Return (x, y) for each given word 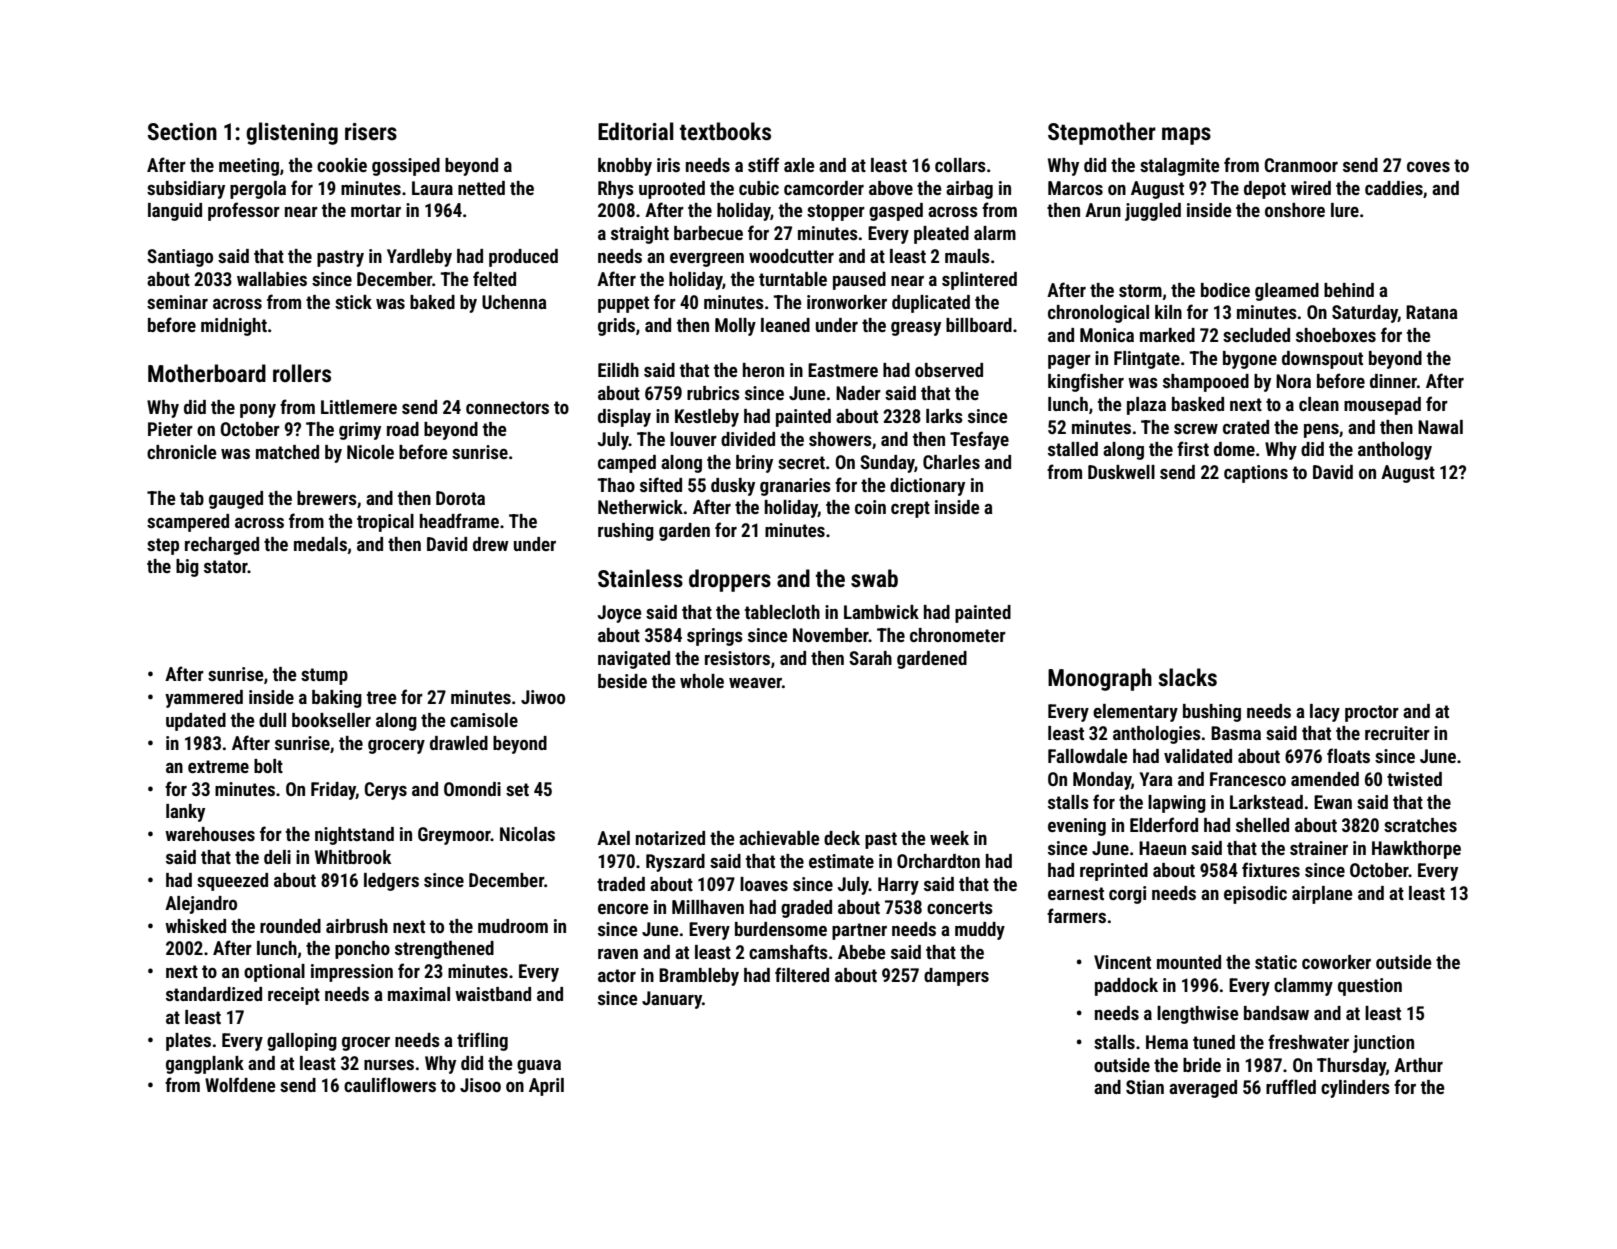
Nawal (1440, 427)
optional (274, 973)
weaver (755, 683)
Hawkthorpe (1416, 850)
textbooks (725, 131)
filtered (802, 974)
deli (277, 857)
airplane (1322, 895)
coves (1428, 167)
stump (324, 676)
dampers (956, 977)
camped (627, 464)
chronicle (182, 452)
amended (1325, 779)
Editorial (636, 131)
